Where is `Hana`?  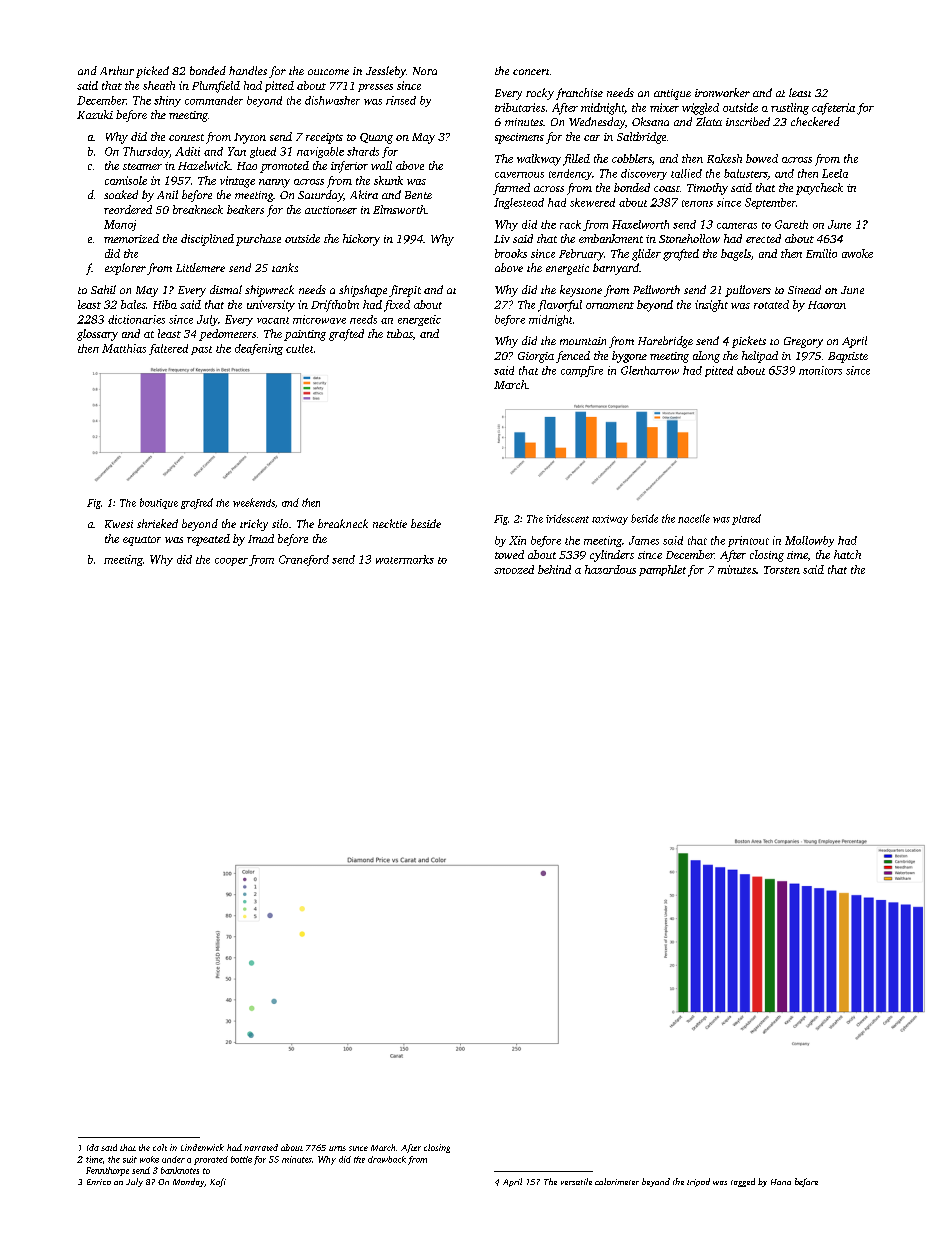
Hana is located at coordinates (781, 1182).
